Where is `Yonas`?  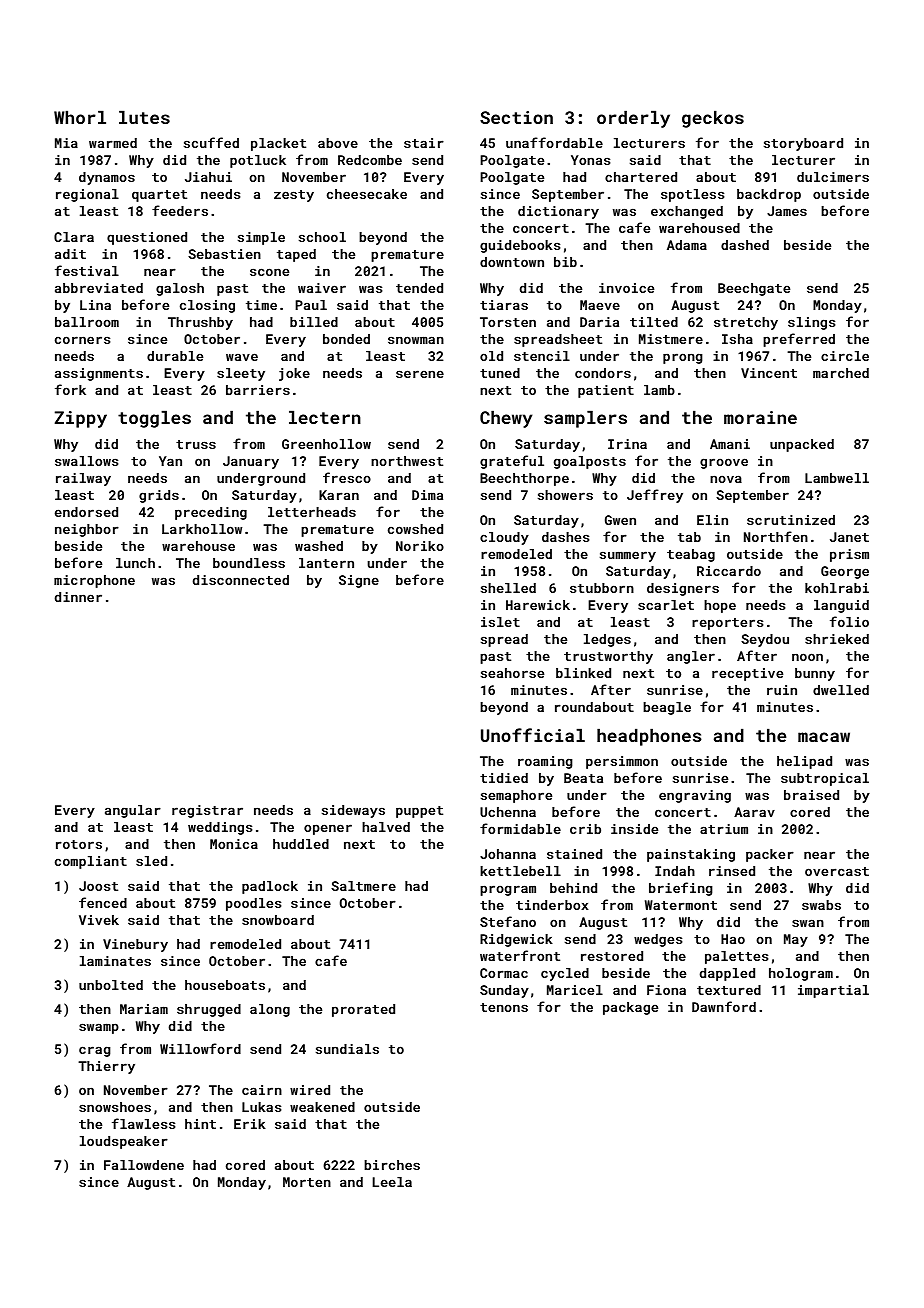 Yonas is located at coordinates (590, 160).
